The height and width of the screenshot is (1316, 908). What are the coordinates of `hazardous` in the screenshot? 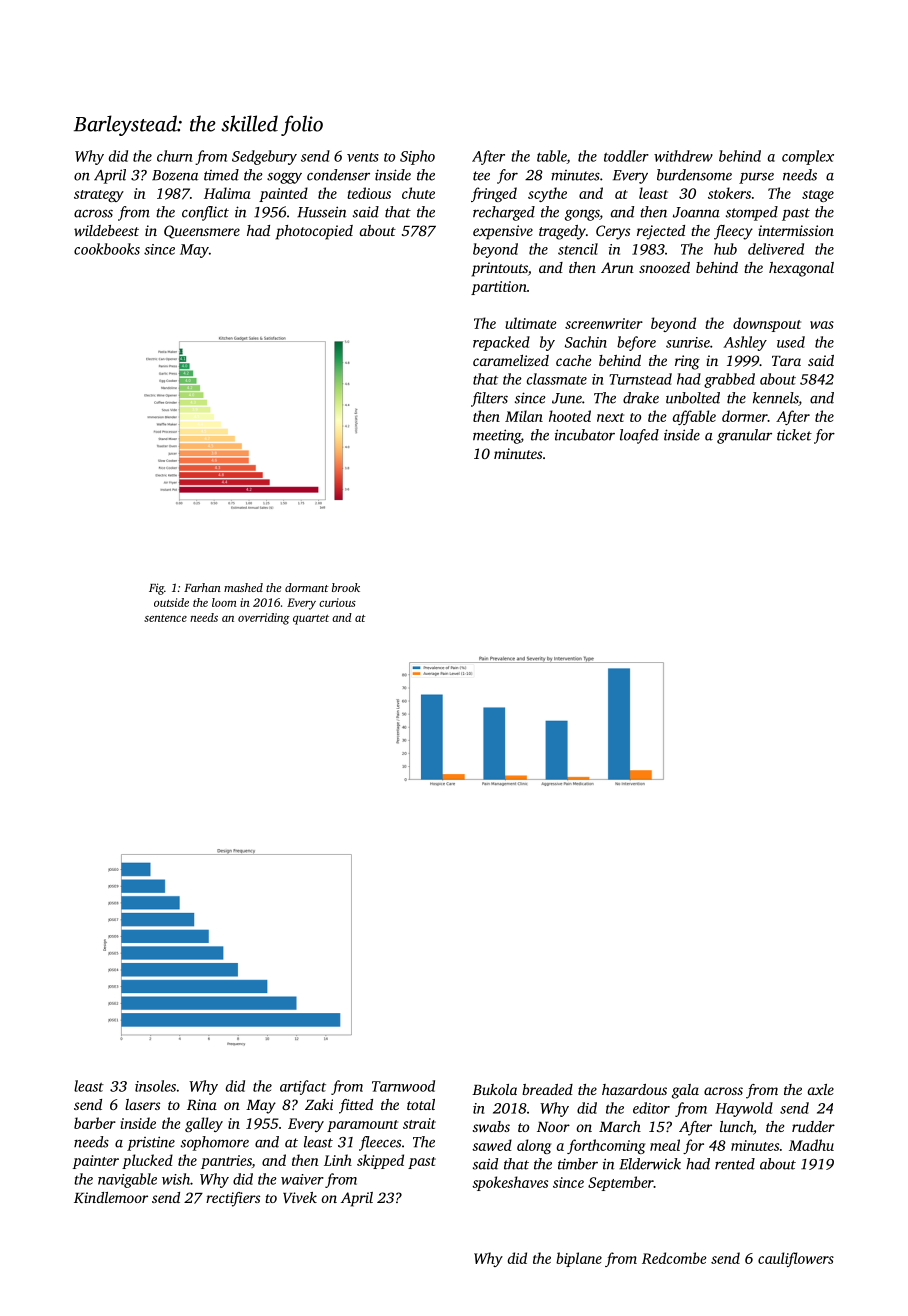 It's located at (634, 1089).
